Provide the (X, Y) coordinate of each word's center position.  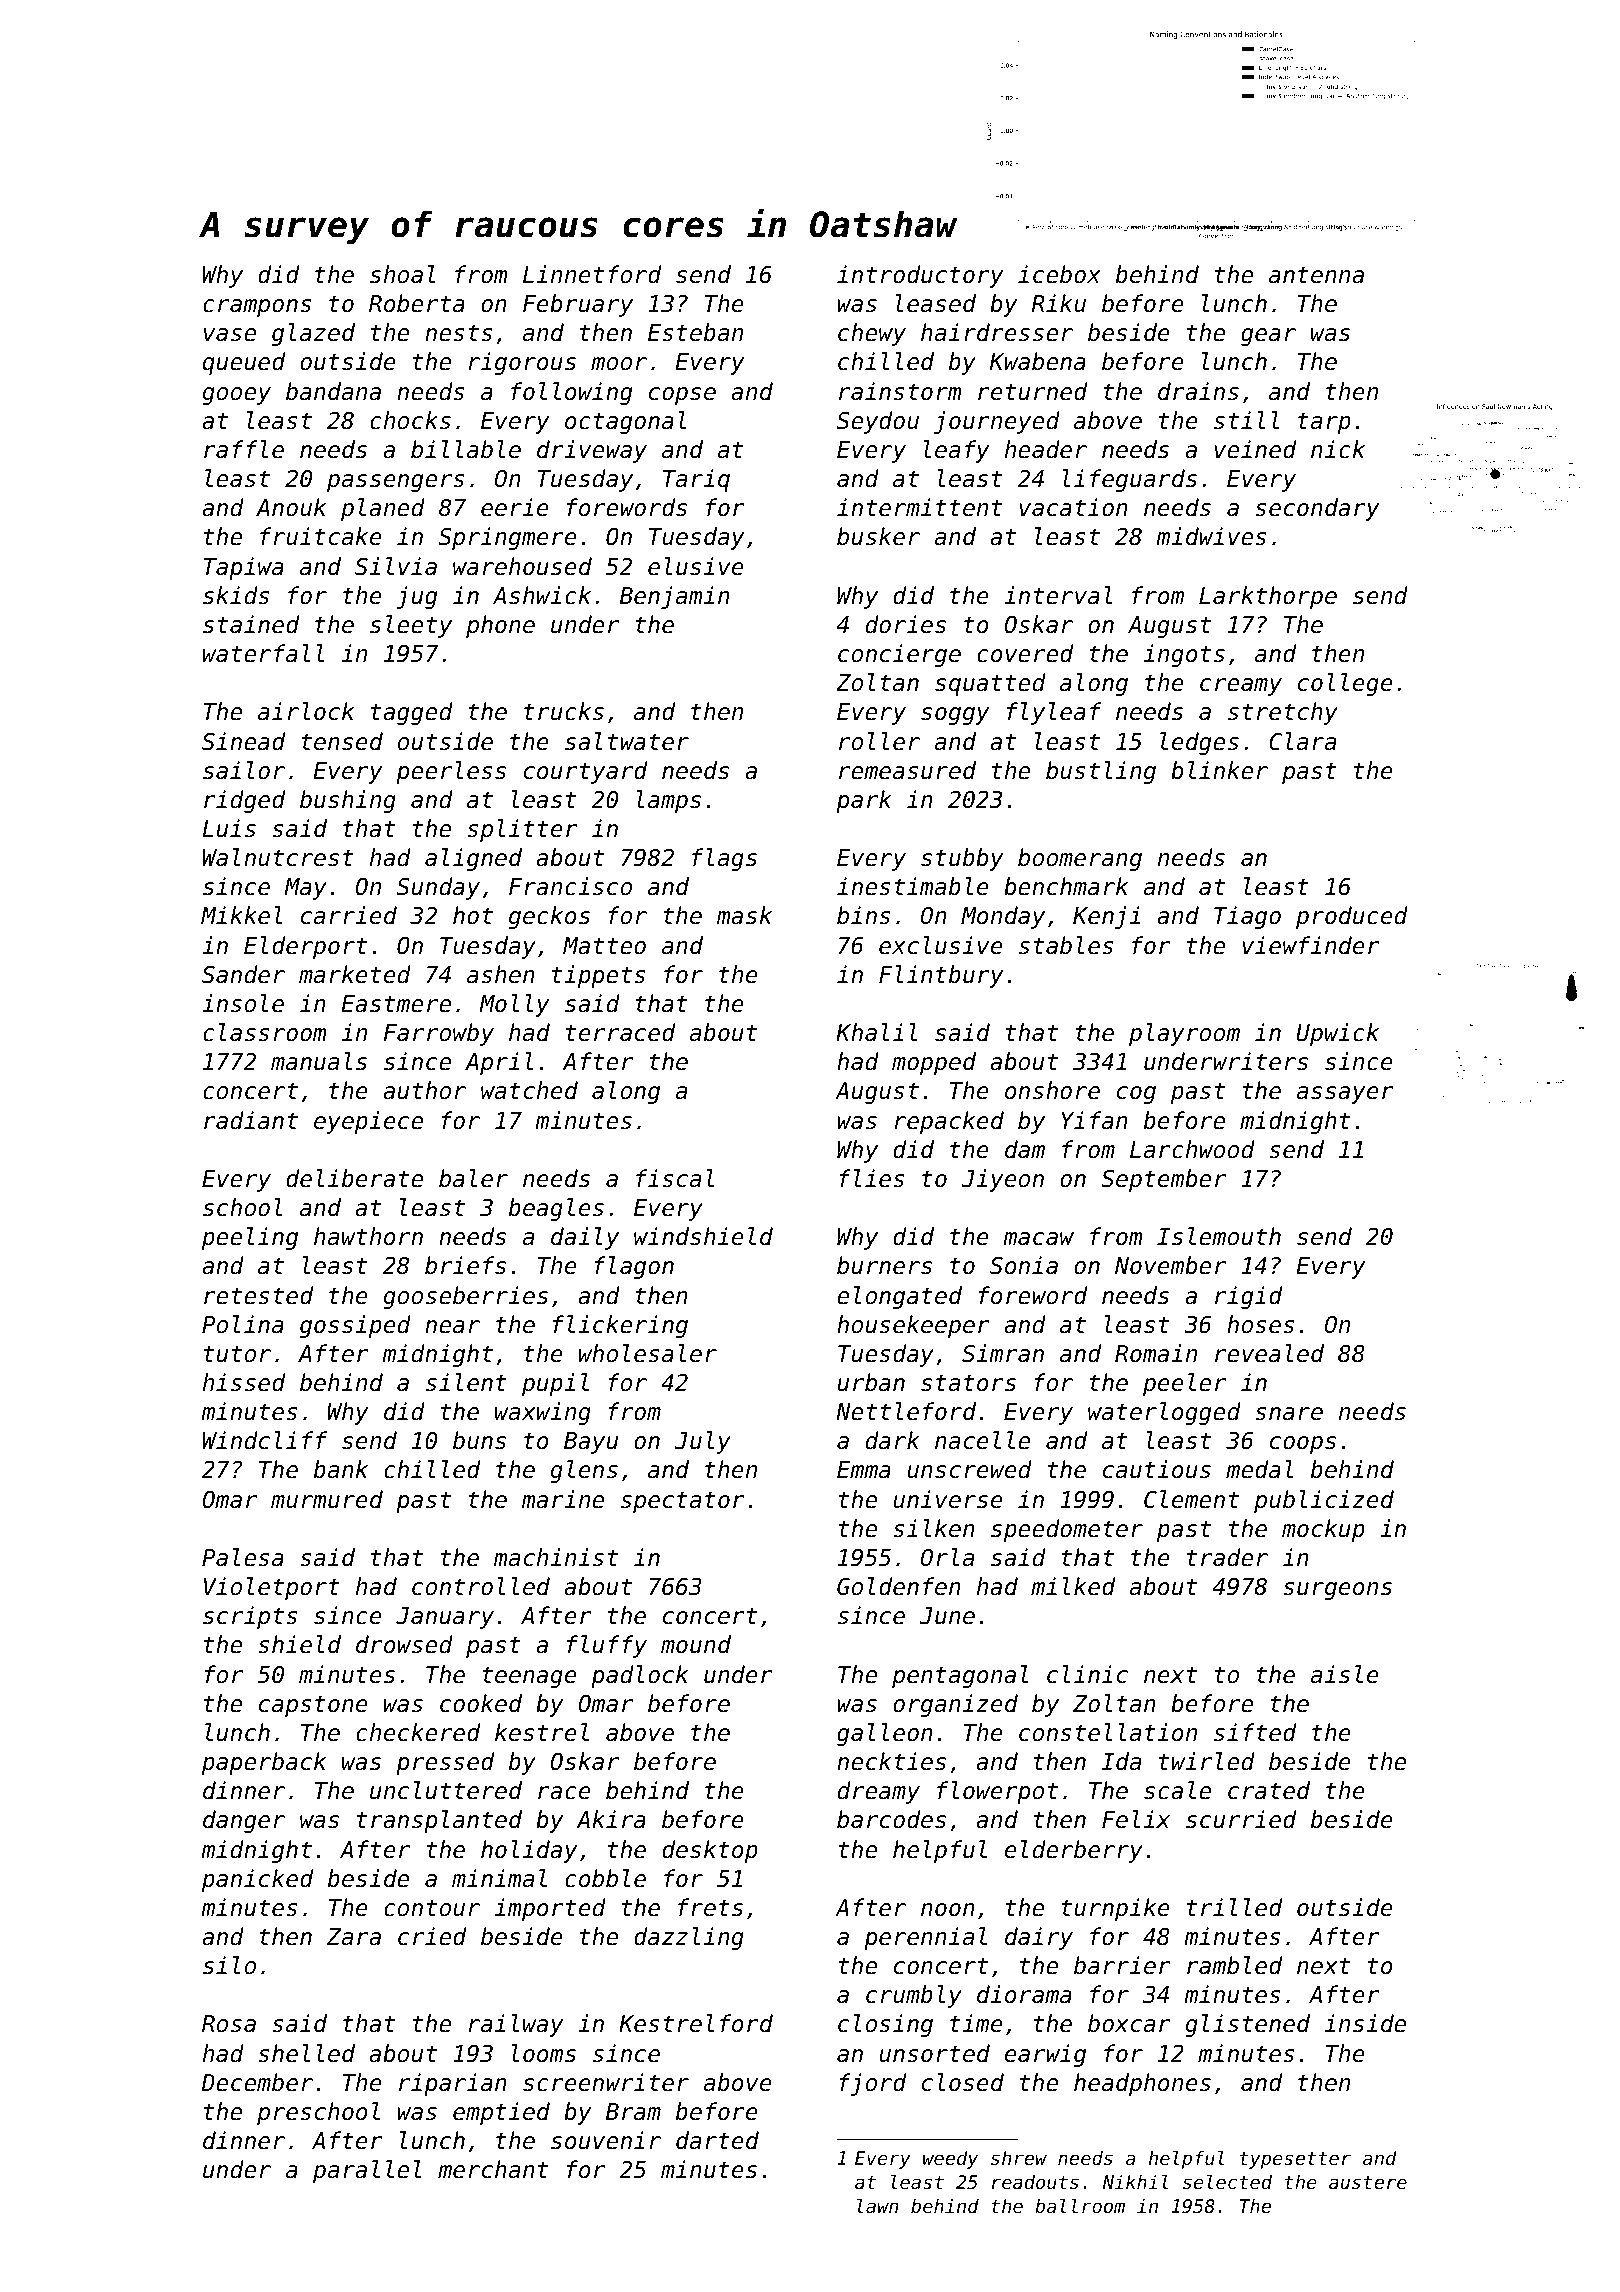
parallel (367, 2171)
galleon (885, 1734)
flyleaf (1054, 713)
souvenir (606, 2140)
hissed (244, 1382)
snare (1289, 1414)
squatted (990, 684)
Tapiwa (243, 568)
